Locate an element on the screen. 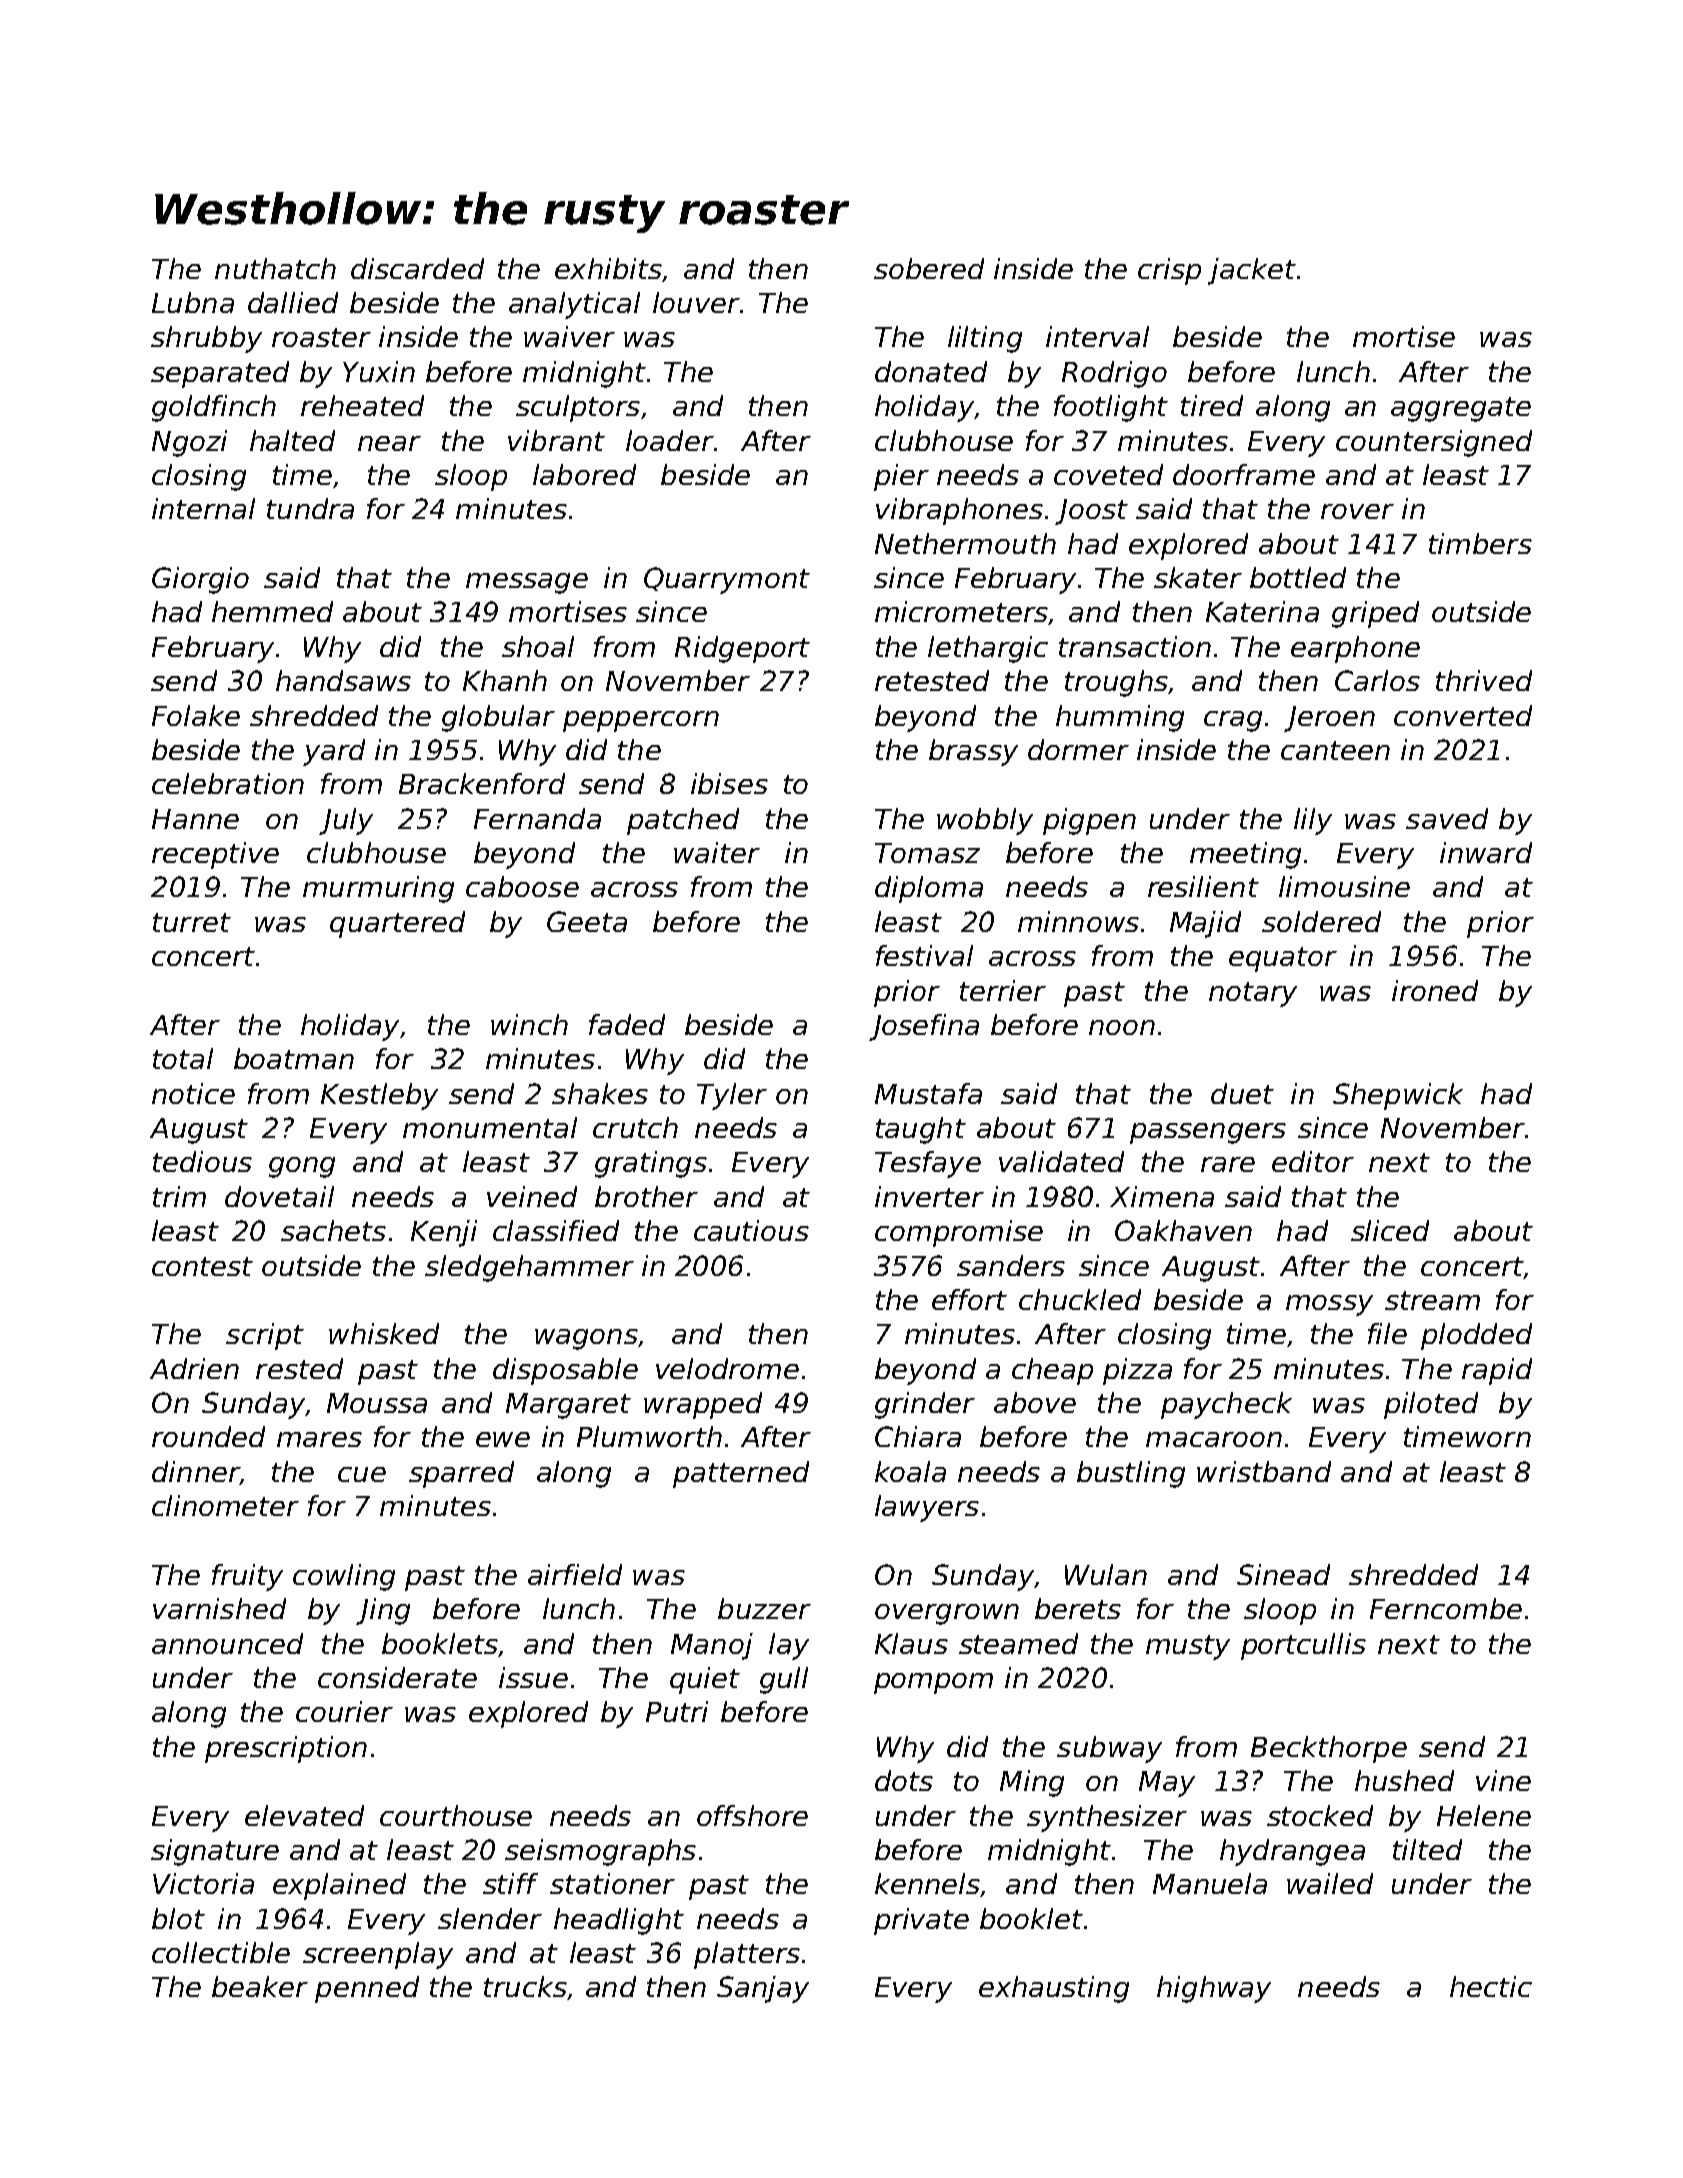 The height and width of the screenshot is (2178, 1683). Helene is located at coordinates (1484, 1815).
